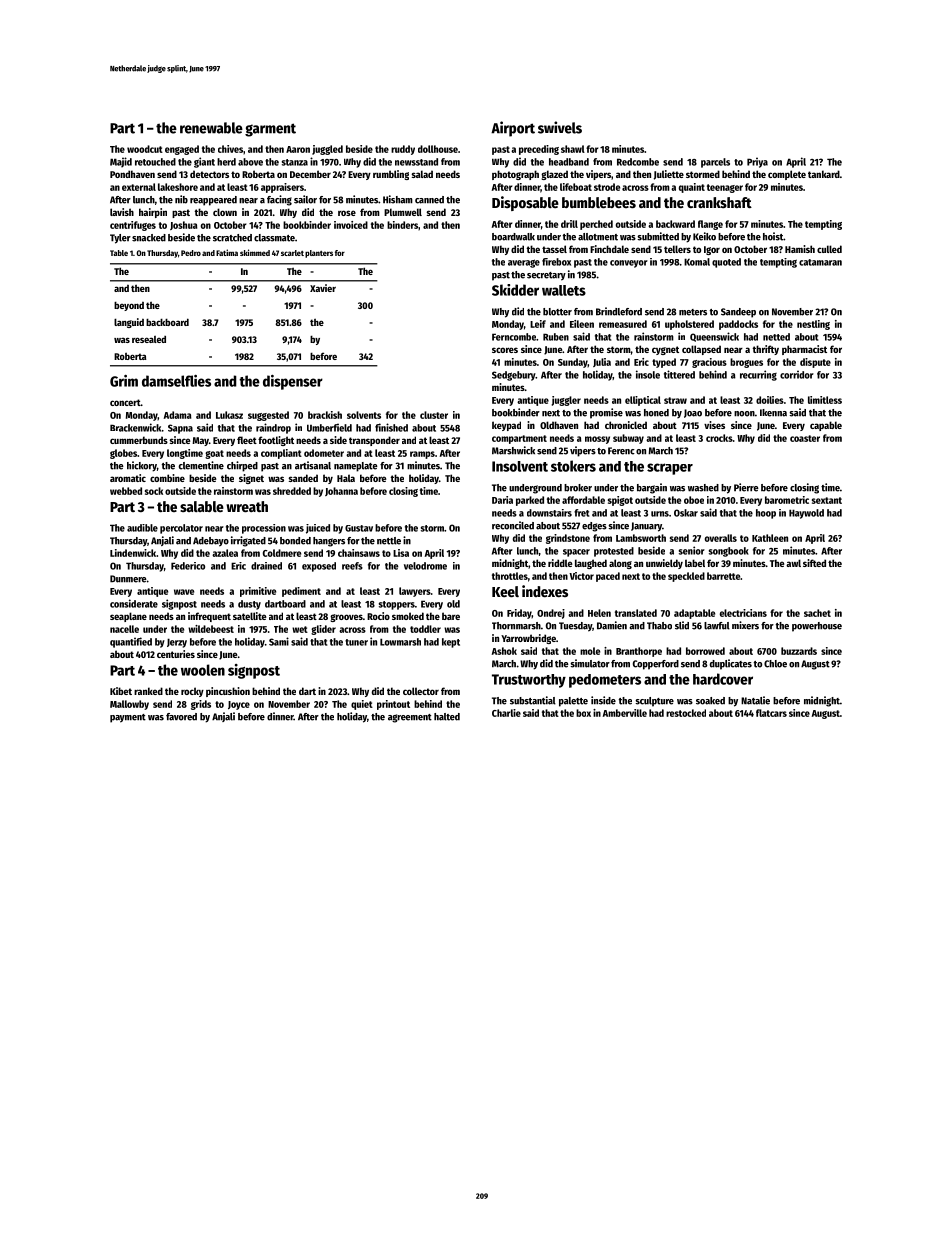  What do you see at coordinates (638, 162) in the screenshot?
I see `Redcombe` at bounding box center [638, 162].
